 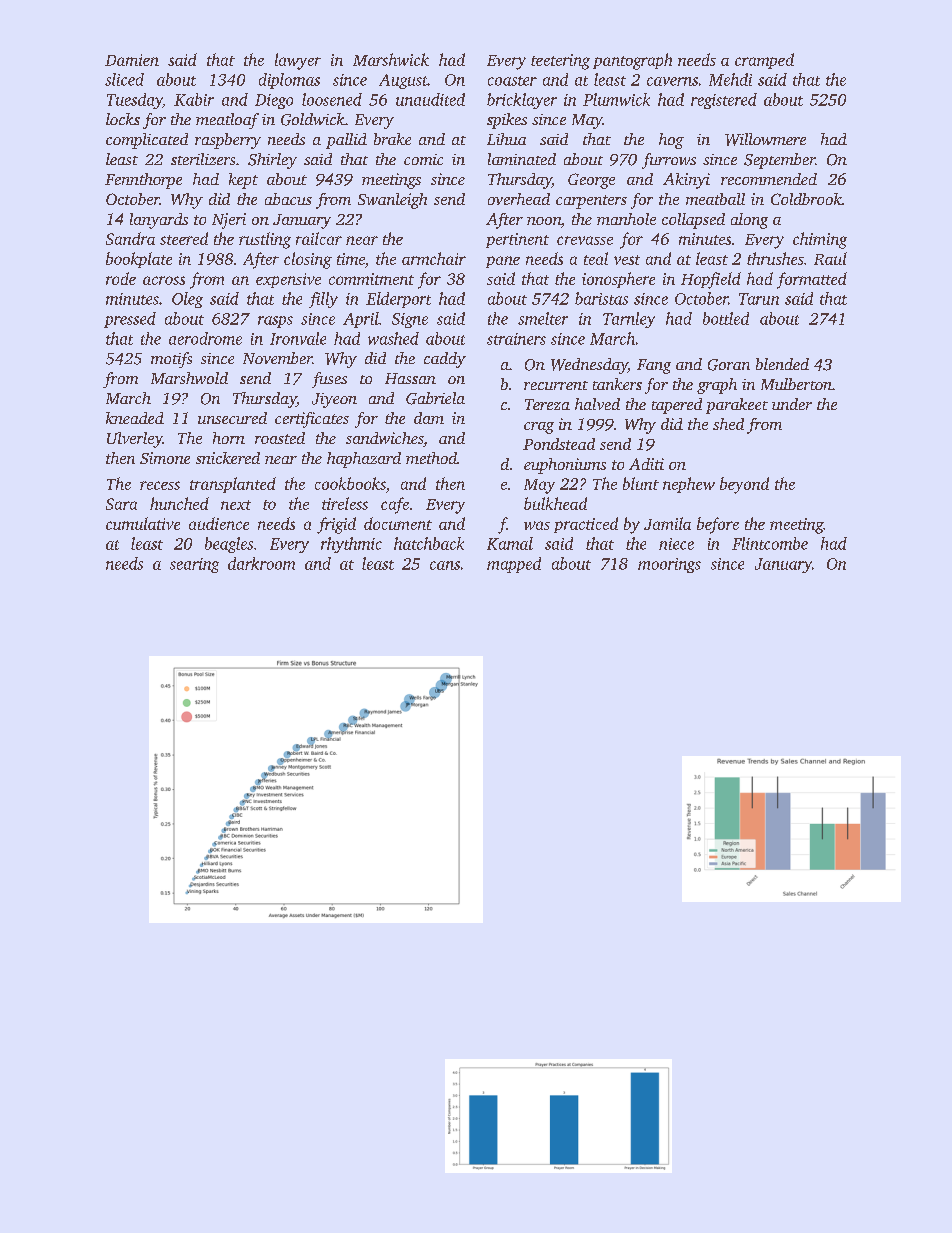 What do you see at coordinates (759, 299) in the page?
I see `Tarun` at bounding box center [759, 299].
